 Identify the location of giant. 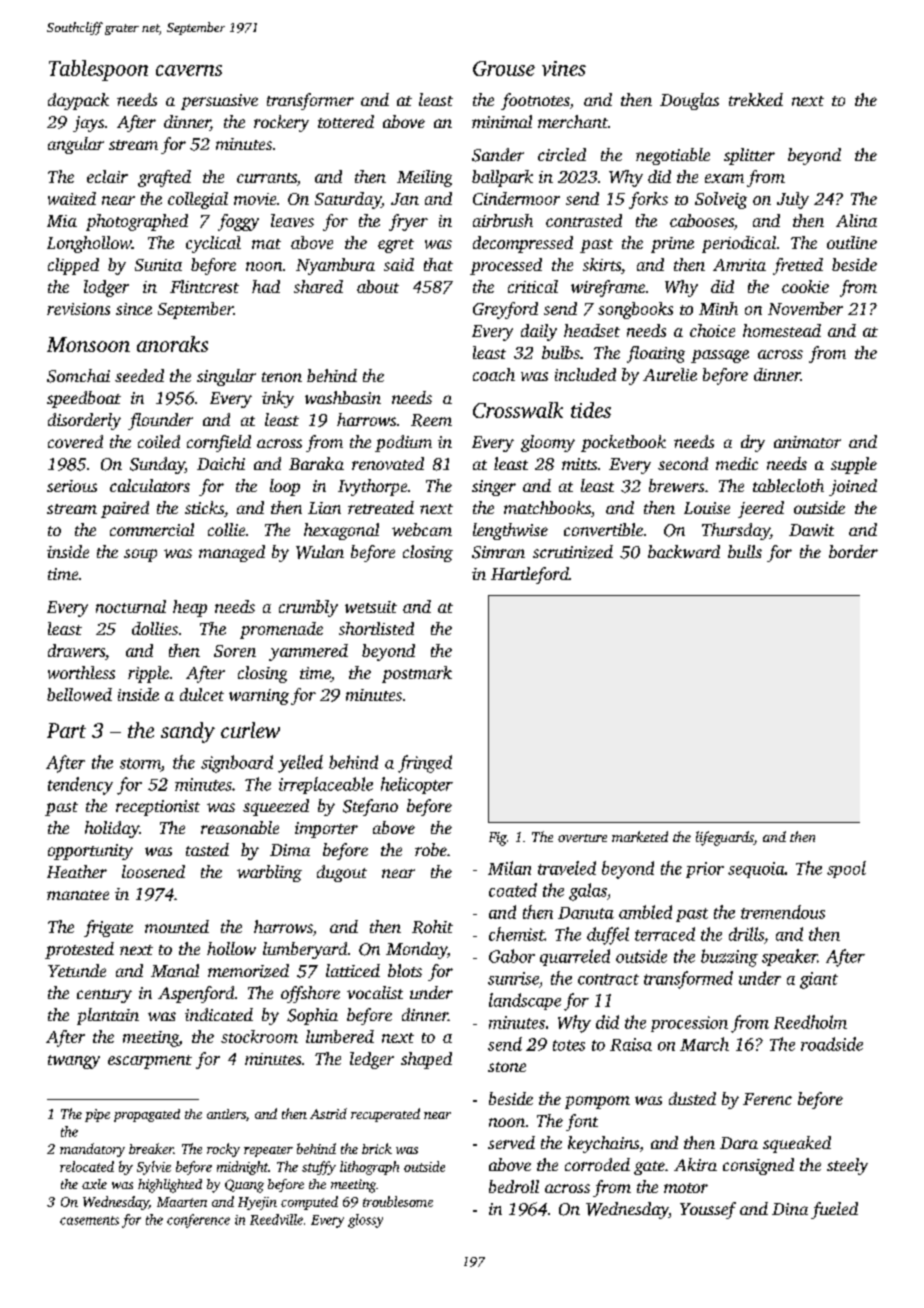
(819, 980).
